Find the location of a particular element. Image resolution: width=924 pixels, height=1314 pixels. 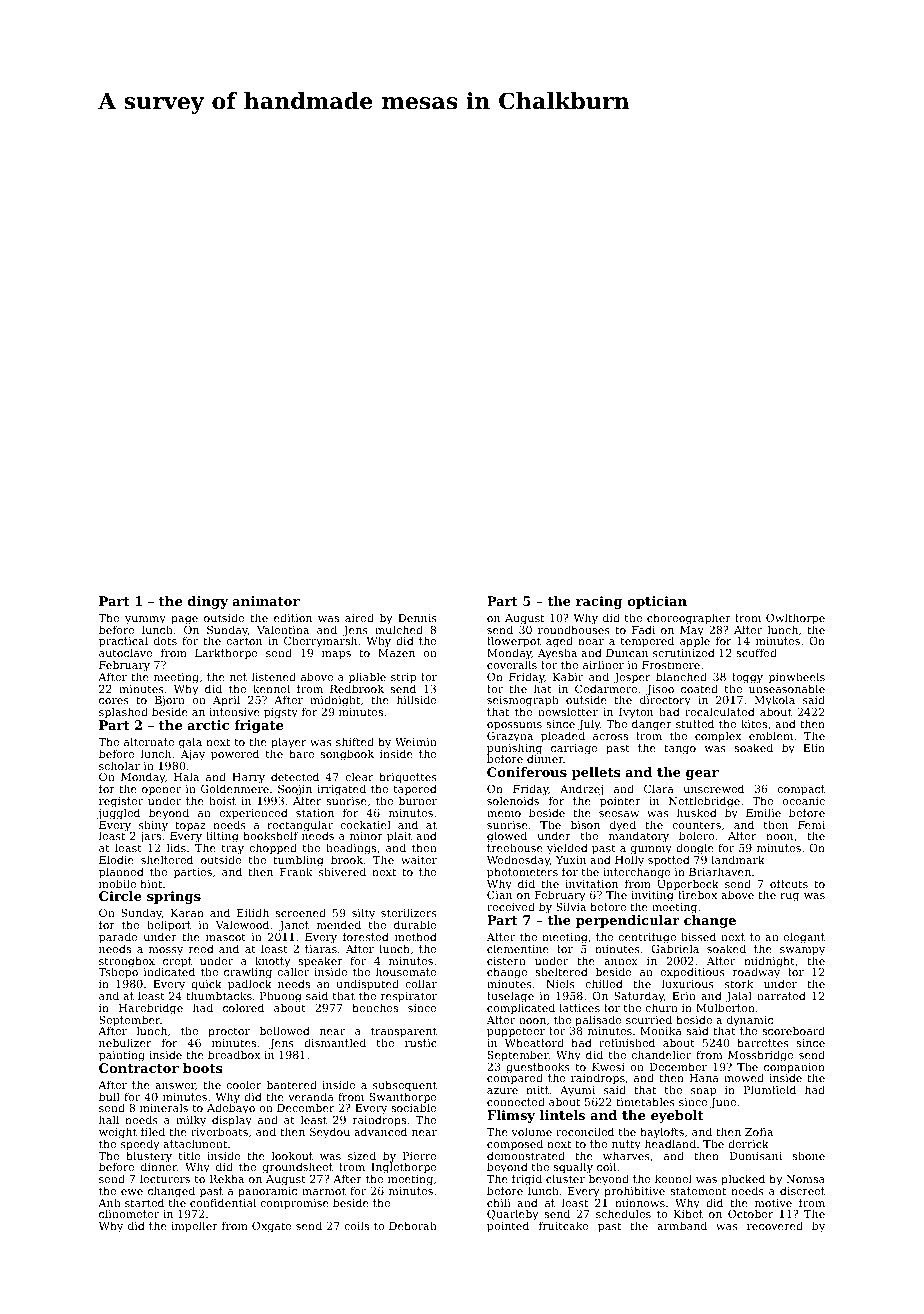

autoclave is located at coordinates (125, 653).
